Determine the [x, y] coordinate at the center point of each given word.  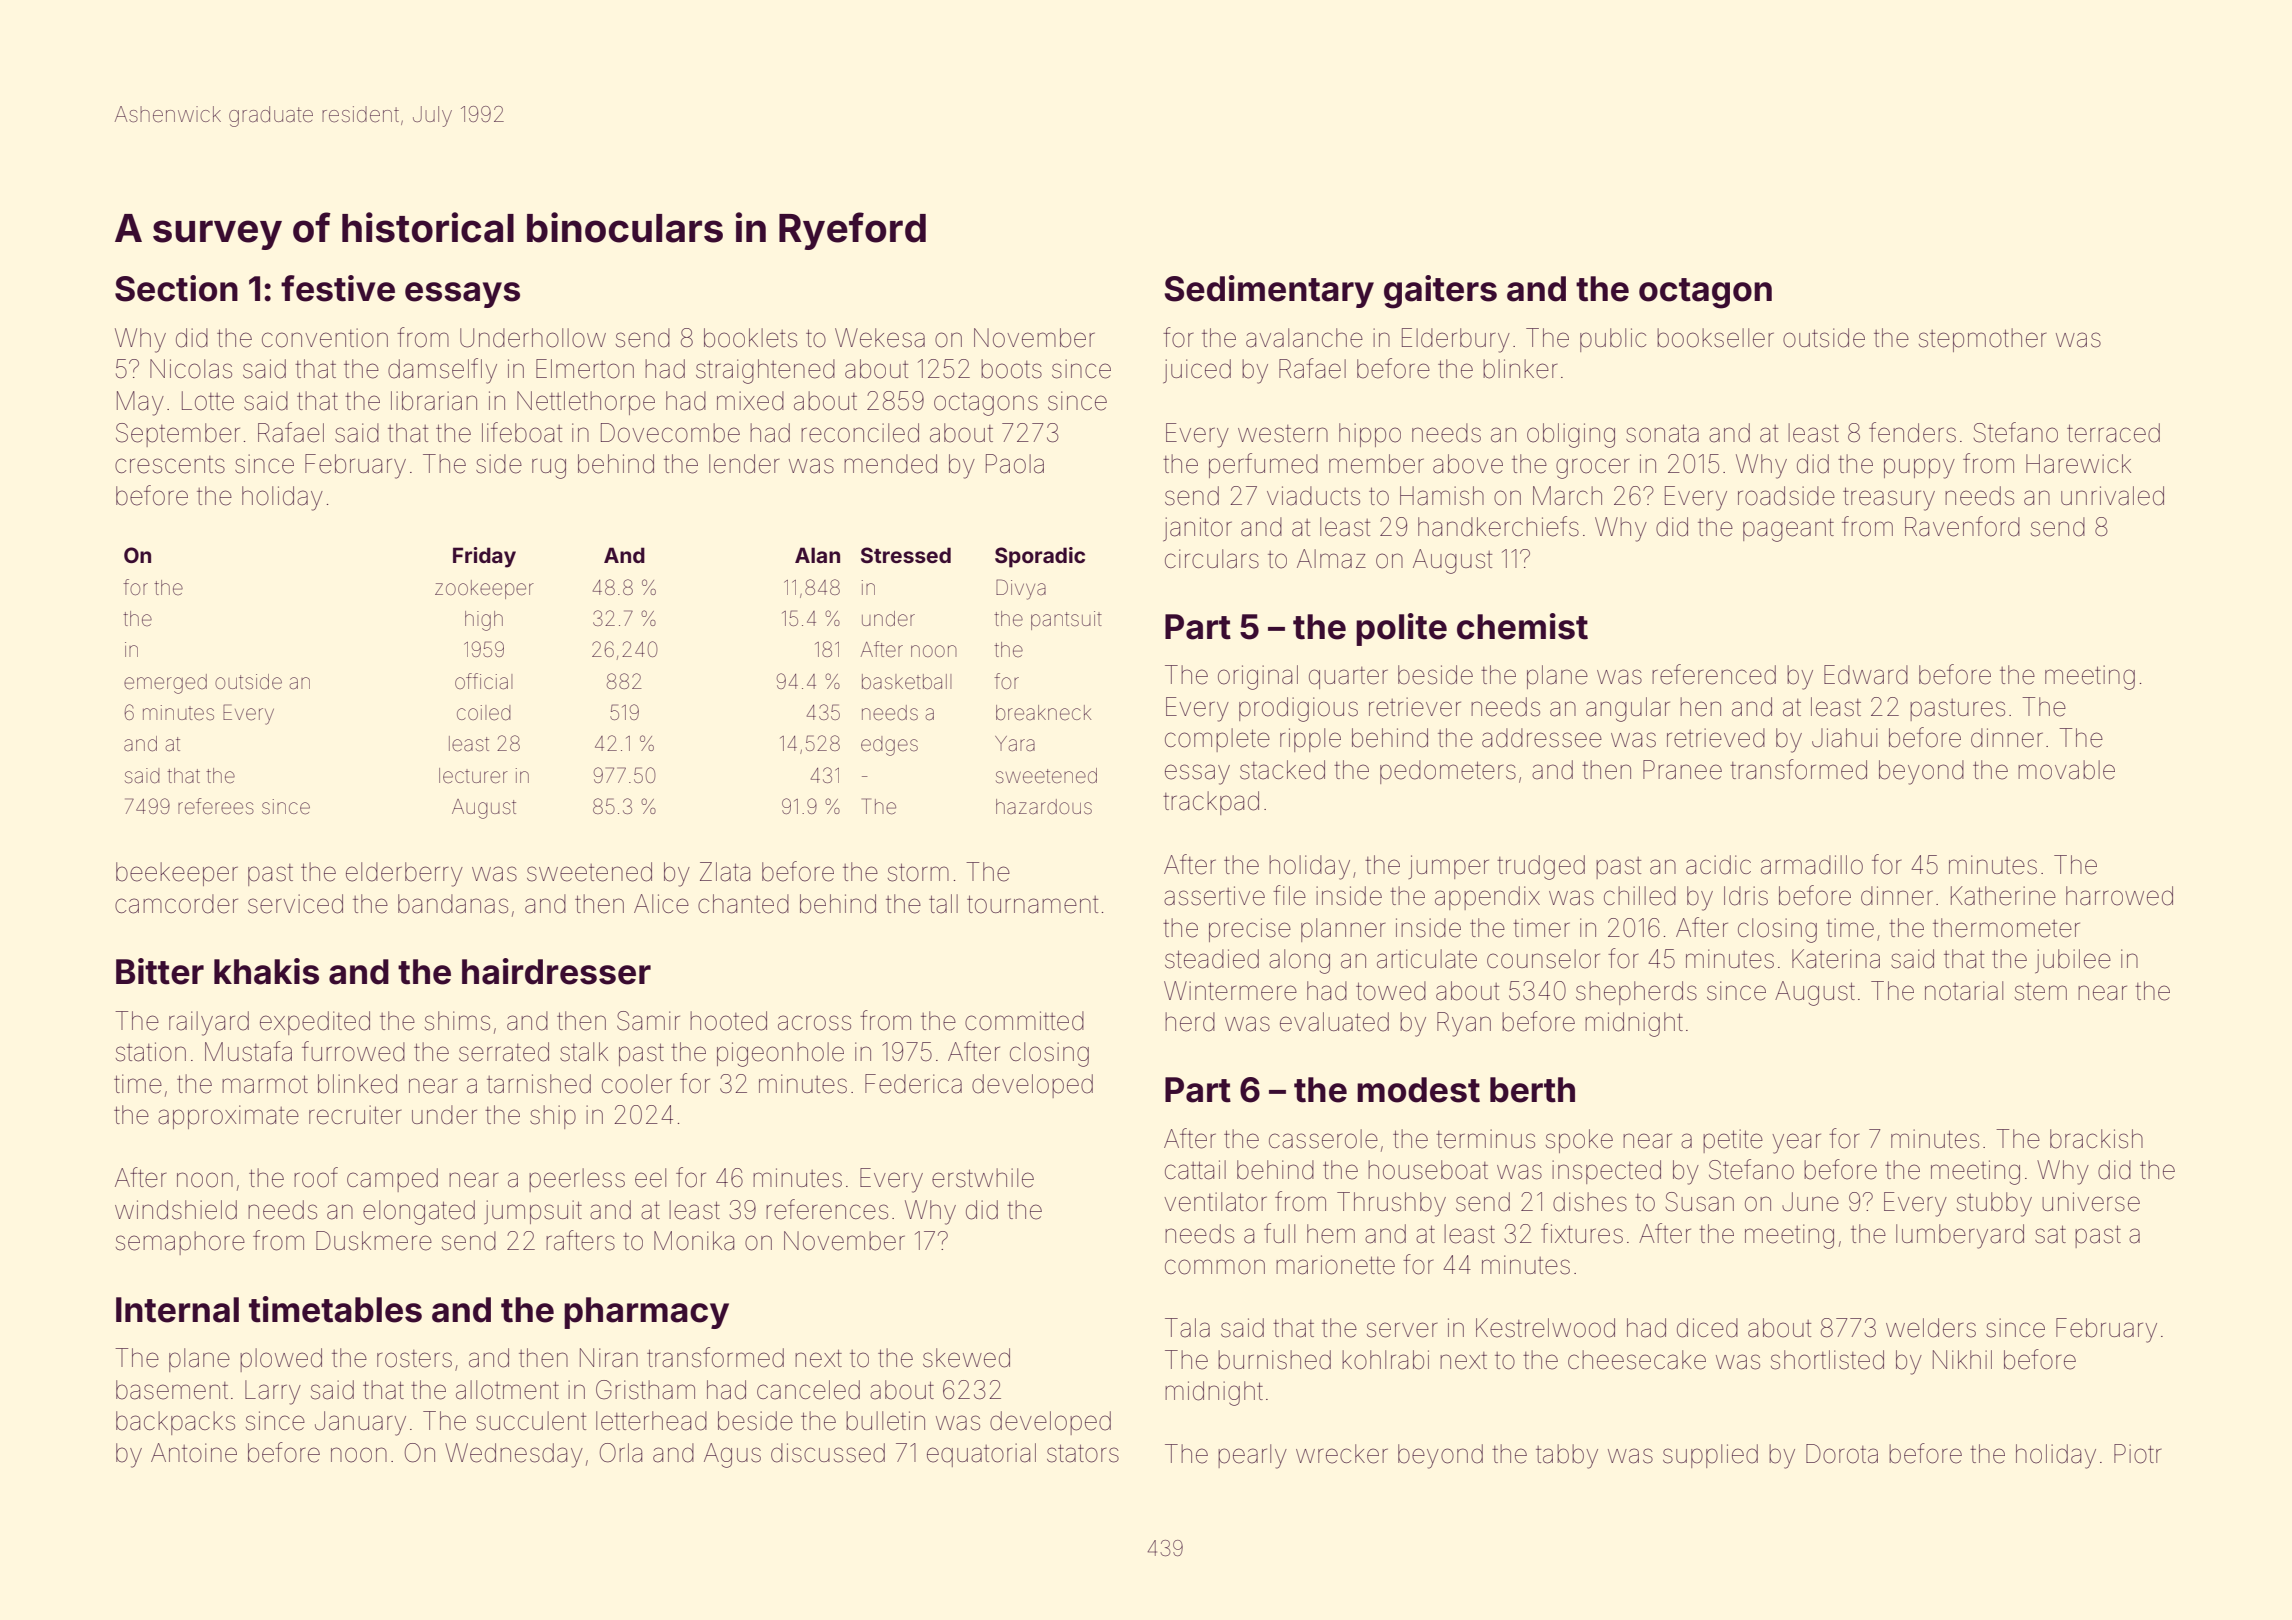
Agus [732, 1455]
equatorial [981, 1455]
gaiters [1440, 292]
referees [216, 806]
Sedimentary [1269, 291]
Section [176, 288]
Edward [1866, 675]
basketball [906, 681]
